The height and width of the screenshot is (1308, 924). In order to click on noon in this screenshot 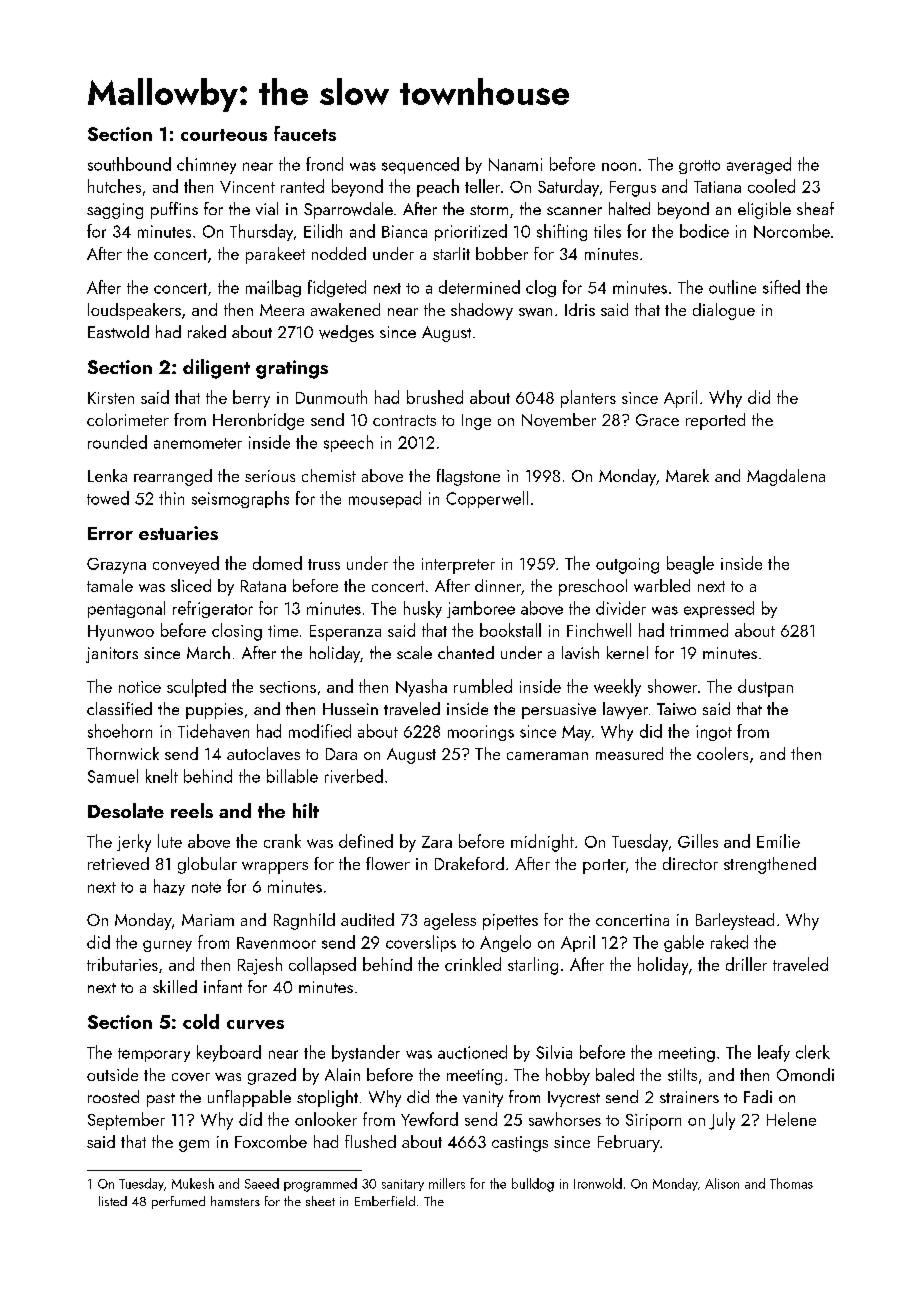, I will do `click(619, 166)`.
